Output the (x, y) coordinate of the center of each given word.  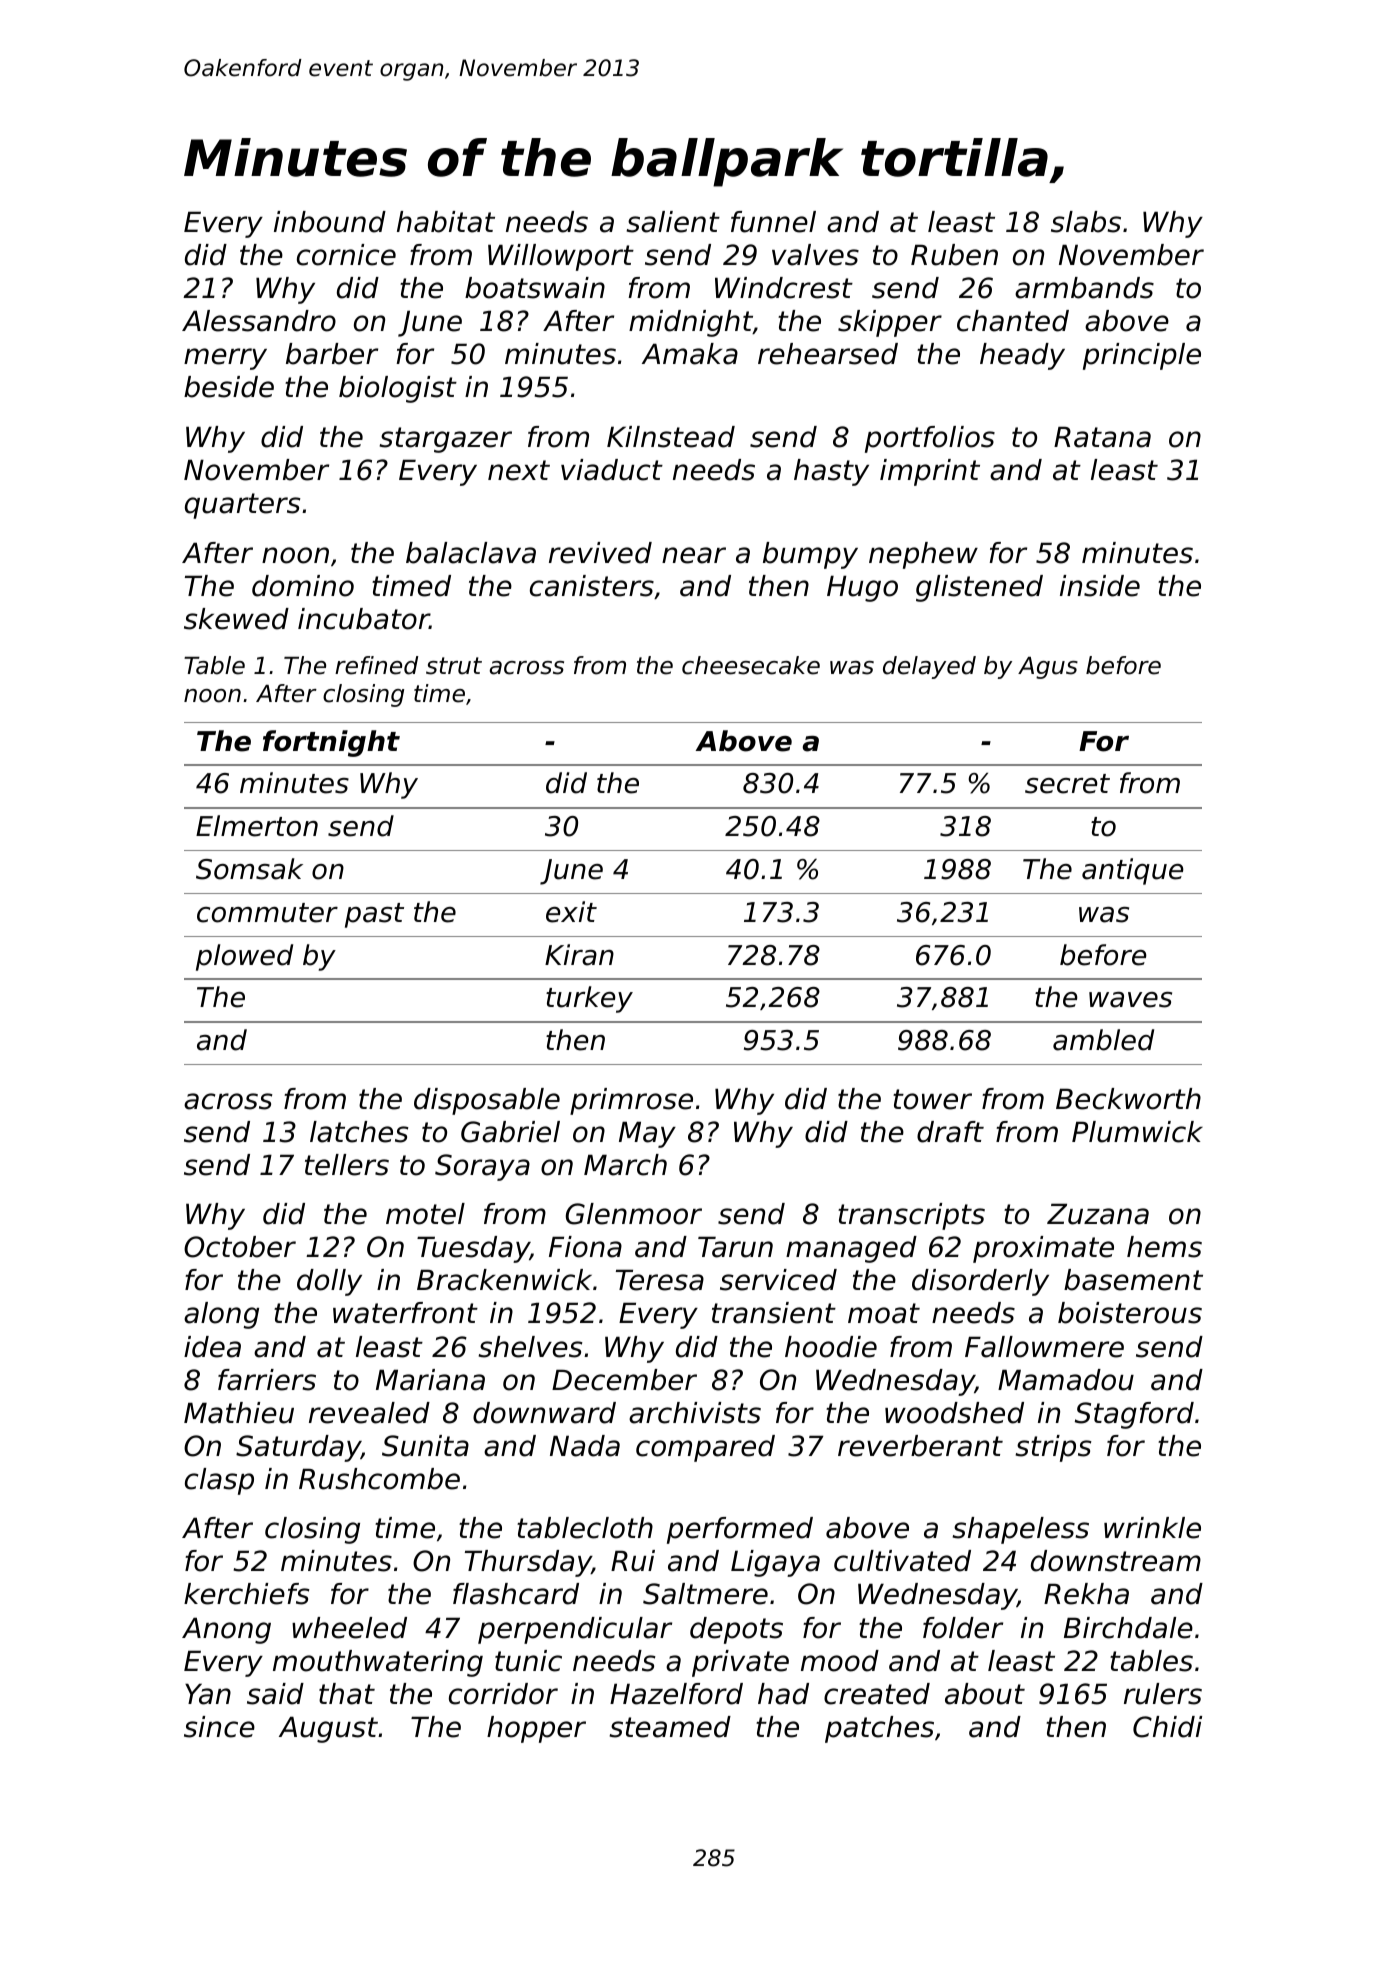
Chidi (1167, 1727)
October (240, 1247)
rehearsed (828, 354)
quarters (243, 506)
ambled (1103, 1040)
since (219, 1727)
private (740, 1663)
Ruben (954, 255)
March (625, 1165)
